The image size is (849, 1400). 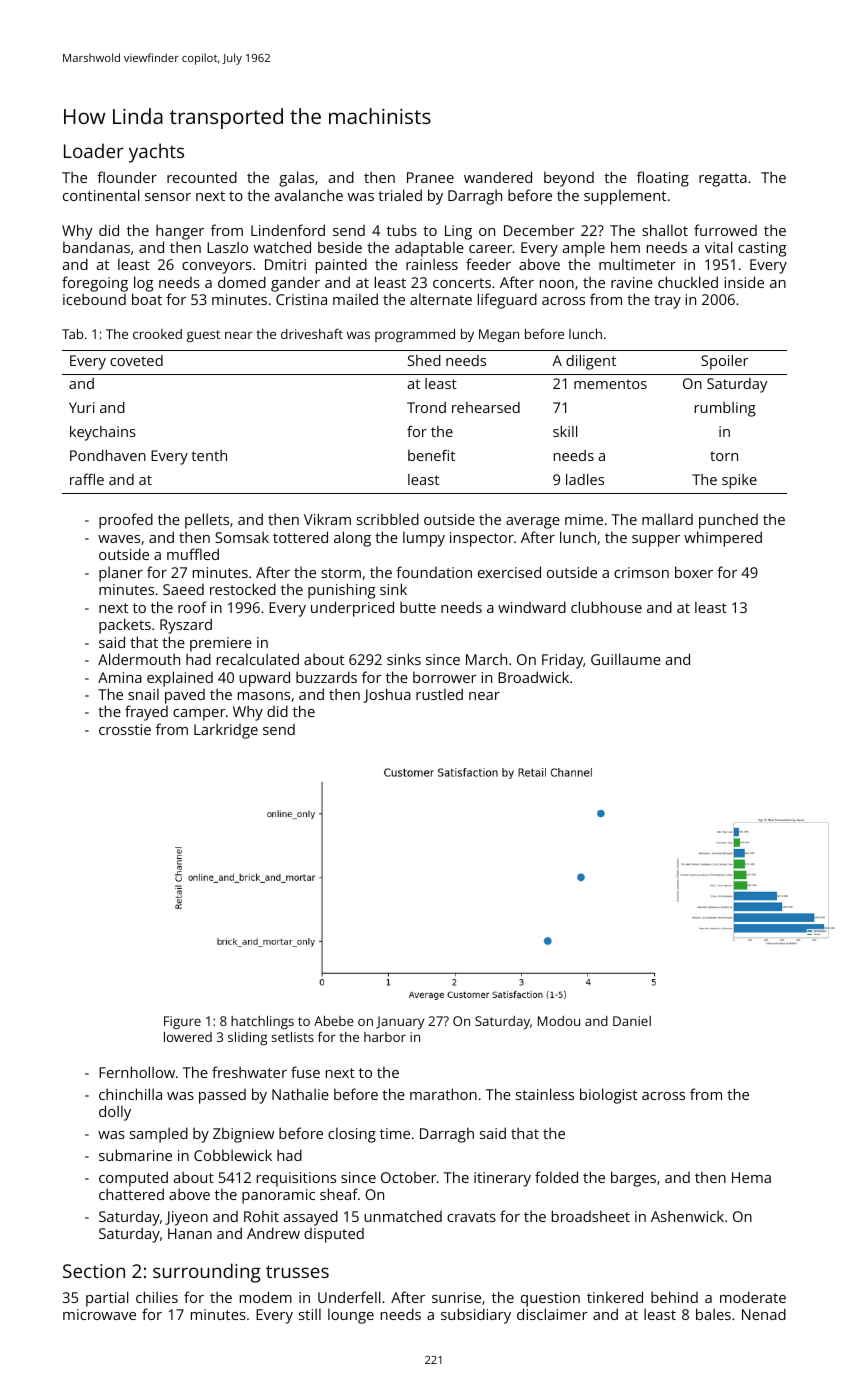 What do you see at coordinates (87, 479) in the screenshot?
I see `raffle` at bounding box center [87, 479].
